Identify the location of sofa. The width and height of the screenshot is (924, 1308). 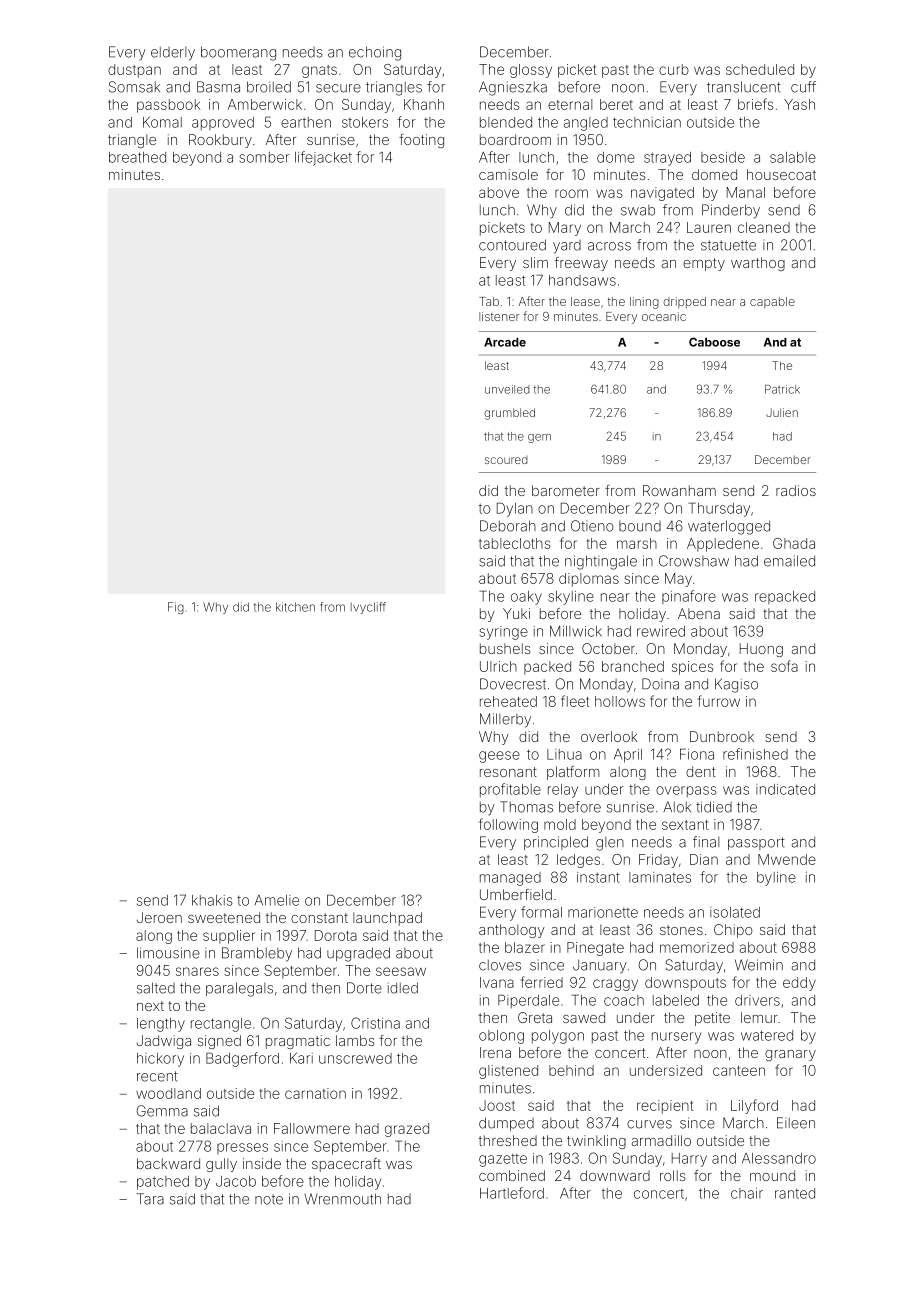
(784, 666).
